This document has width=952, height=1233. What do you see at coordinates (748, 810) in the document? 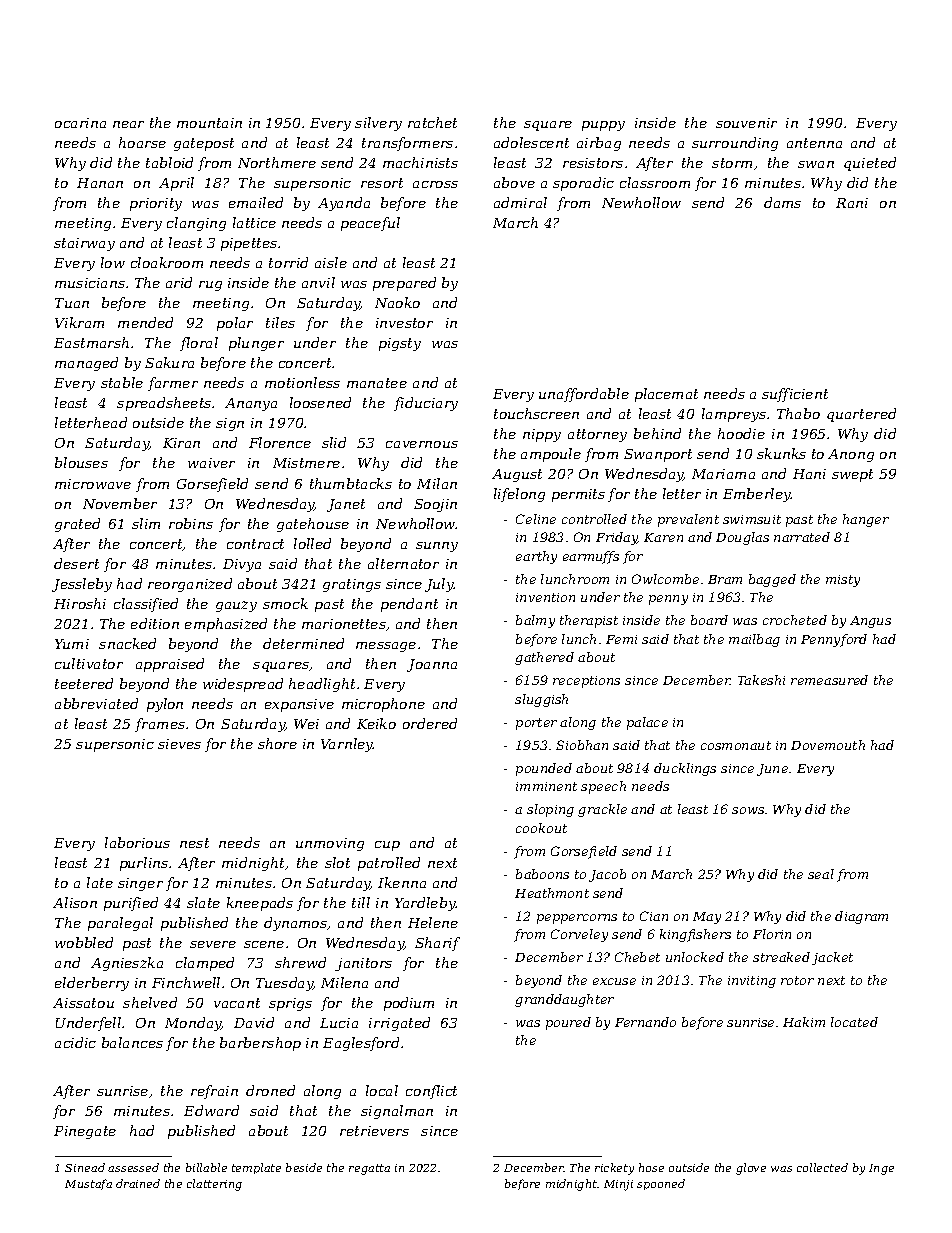
I see `sows` at bounding box center [748, 810].
